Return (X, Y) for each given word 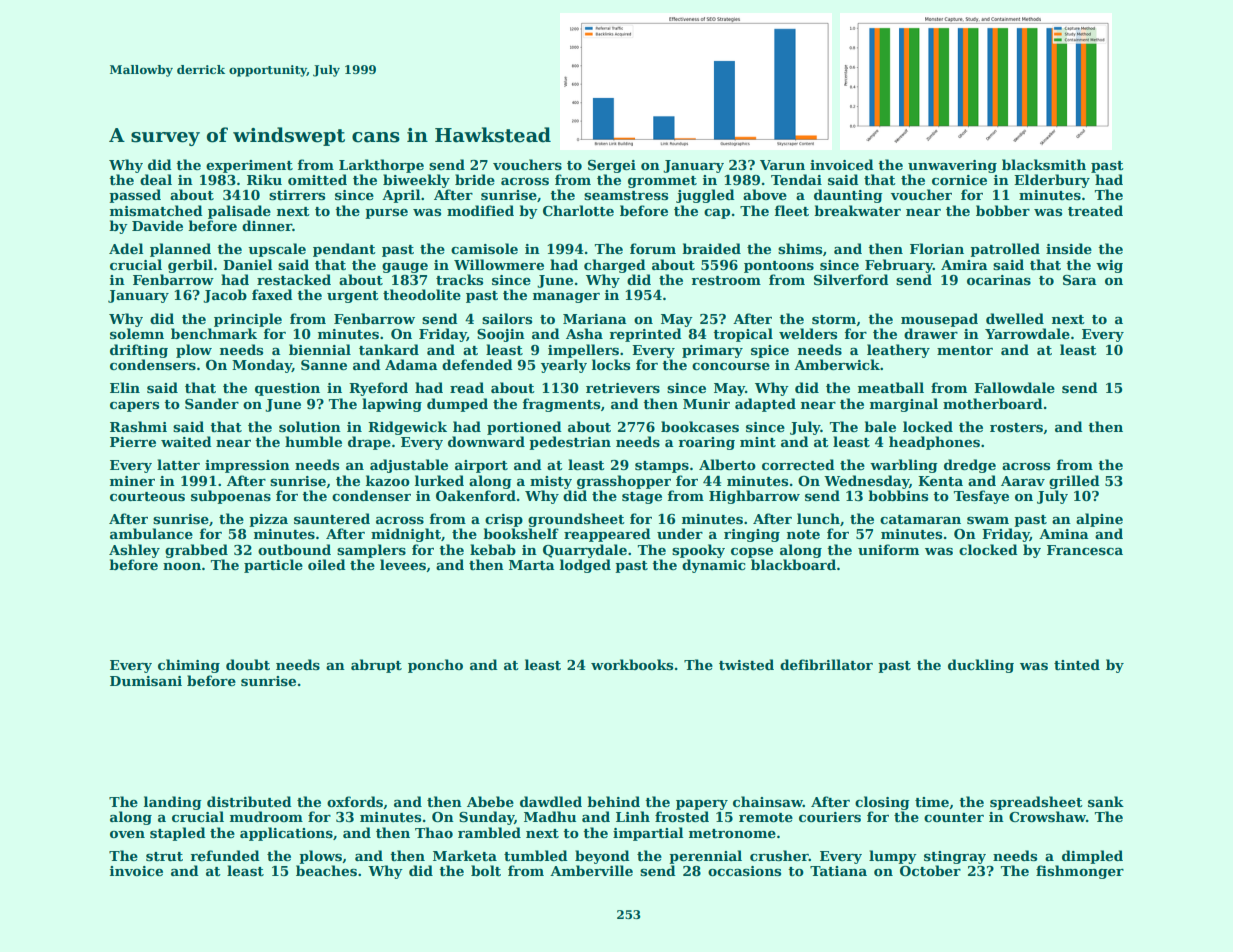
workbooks (632, 664)
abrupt (376, 666)
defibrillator (826, 664)
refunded (225, 855)
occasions (744, 871)
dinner (267, 225)
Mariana (595, 319)
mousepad (939, 320)
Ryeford (378, 389)
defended (477, 364)
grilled (1074, 482)
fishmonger (1080, 872)
